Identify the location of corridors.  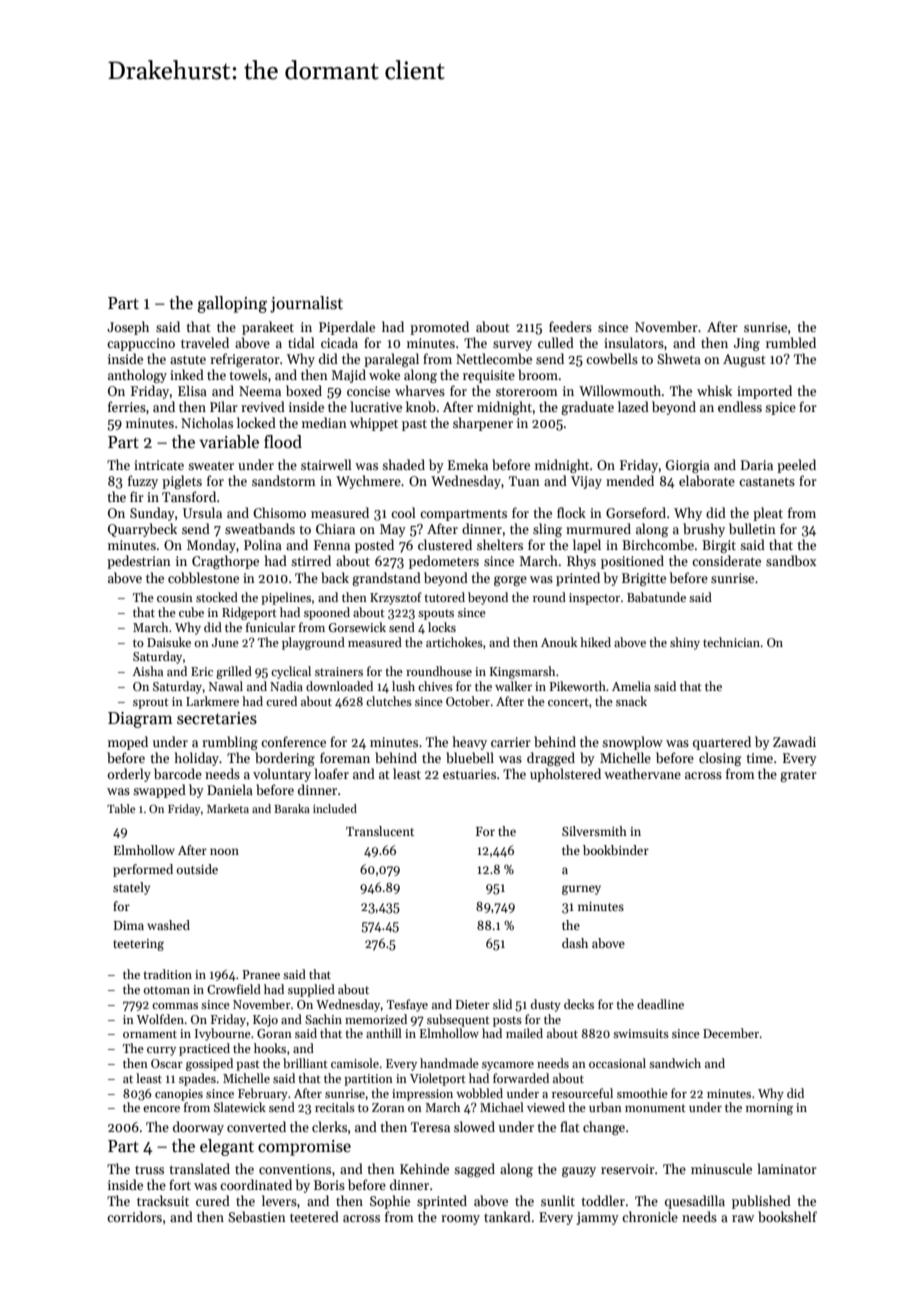
(134, 1216).
